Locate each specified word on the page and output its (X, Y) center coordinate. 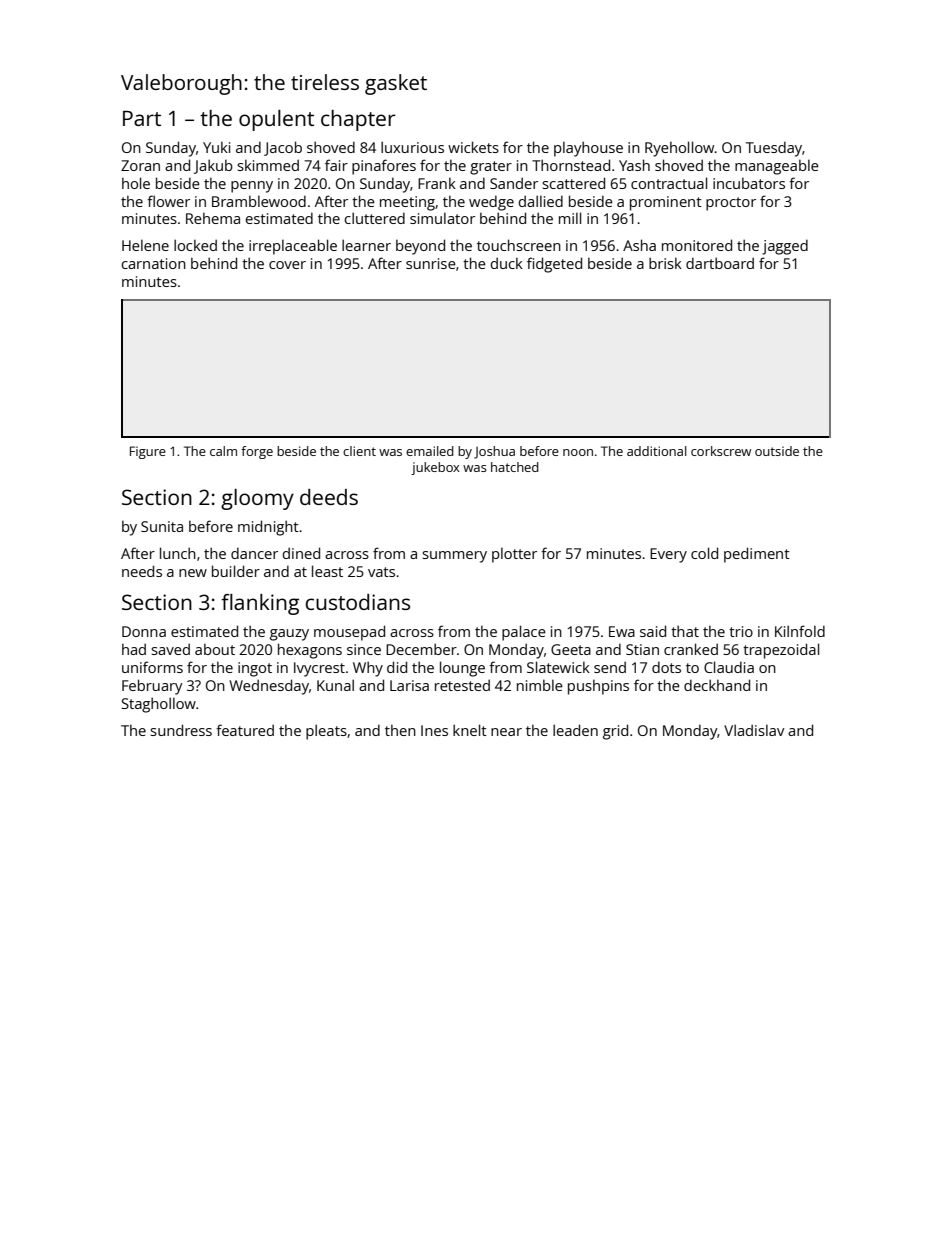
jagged (785, 247)
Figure (148, 452)
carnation (153, 263)
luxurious (412, 147)
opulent (276, 120)
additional (657, 451)
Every (668, 555)
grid (615, 732)
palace (524, 633)
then (400, 730)
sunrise (431, 263)
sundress (181, 730)
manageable (777, 167)
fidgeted (554, 265)
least (327, 571)
